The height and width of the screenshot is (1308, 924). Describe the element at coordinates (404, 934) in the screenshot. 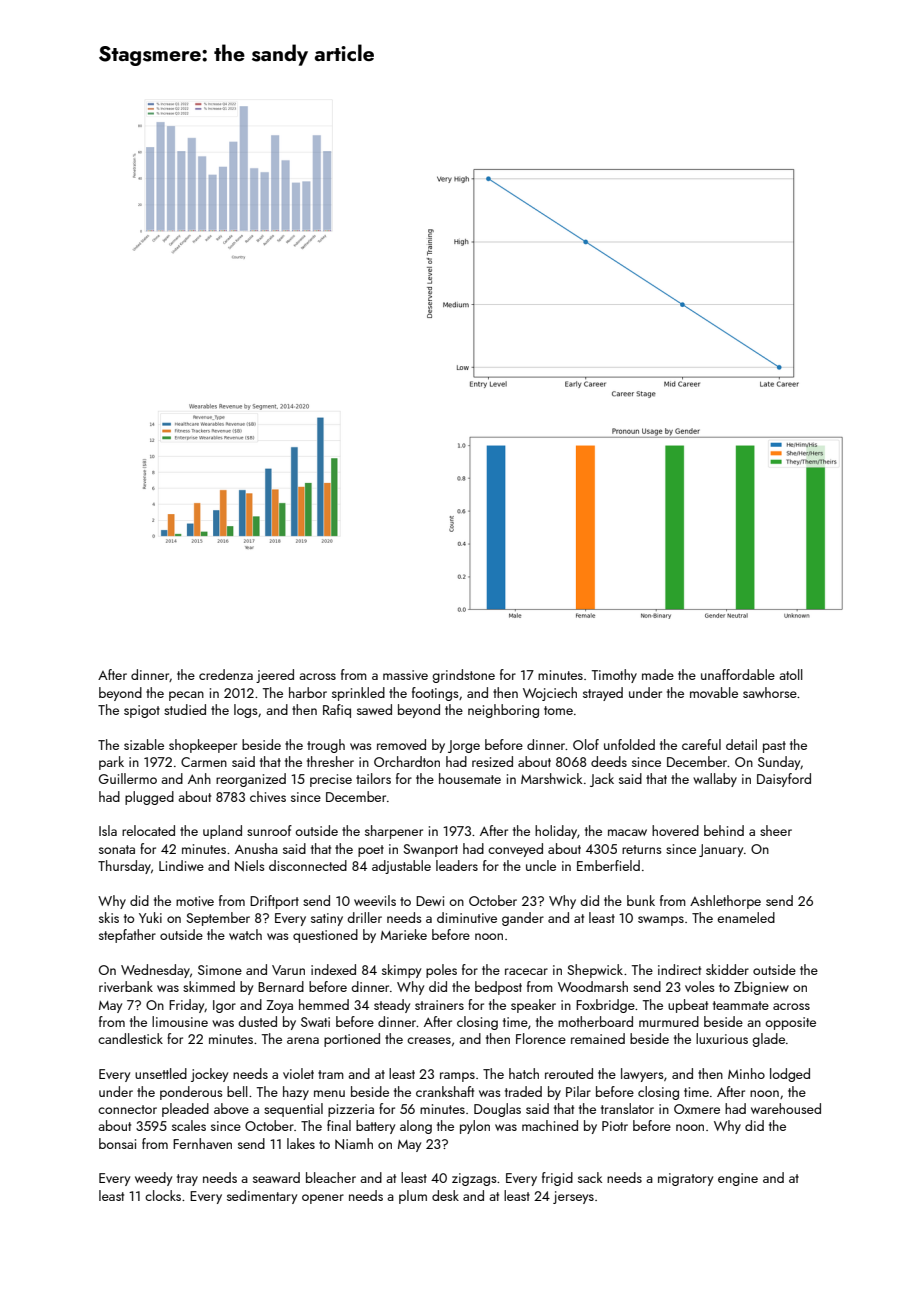

I see `Marieke` at that location.
